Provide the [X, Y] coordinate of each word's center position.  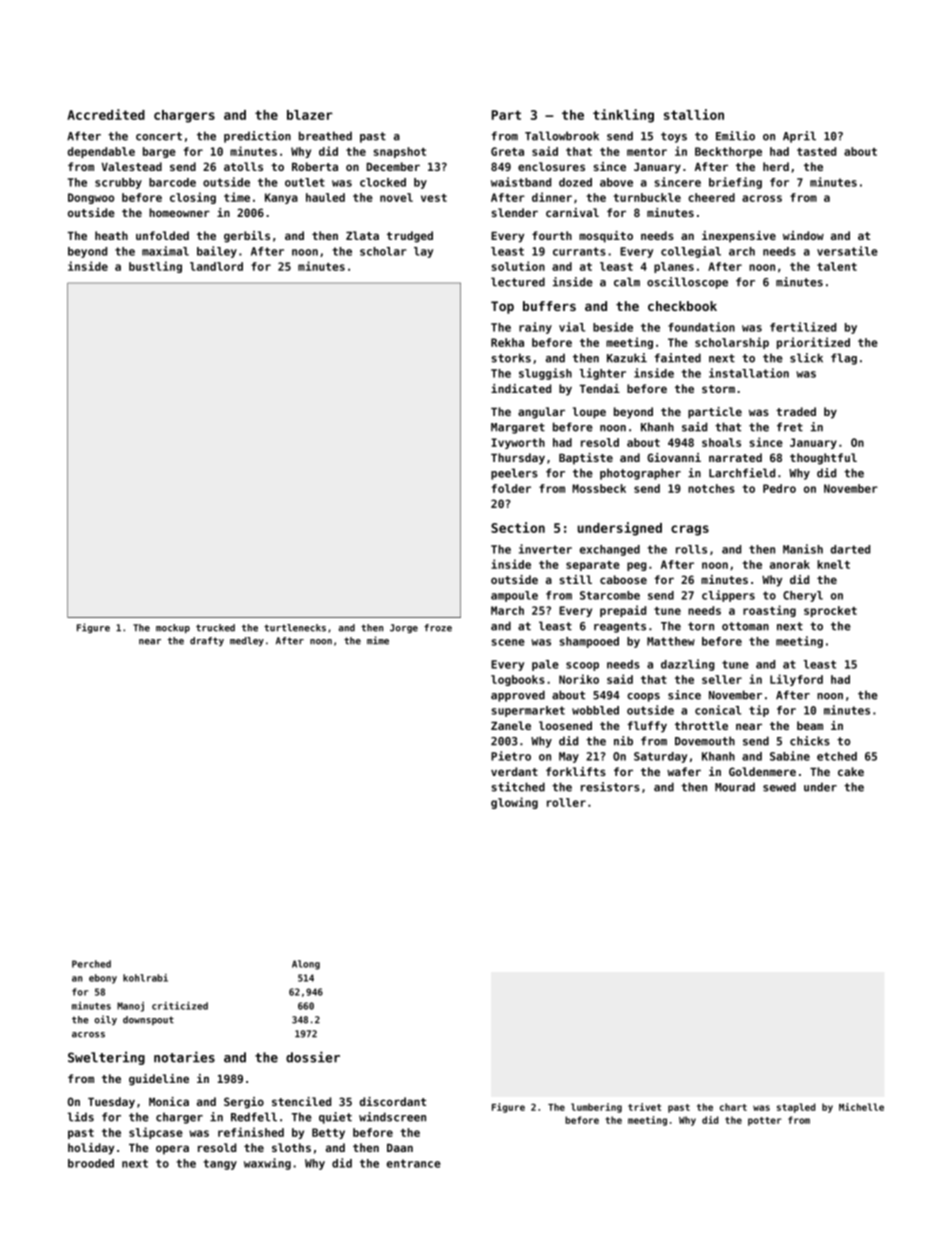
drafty [207, 641]
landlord [216, 266]
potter [765, 1121]
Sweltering [106, 1058]
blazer [310, 115]
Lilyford [796, 680]
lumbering [596, 1108]
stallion [694, 114]
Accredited [106, 114]
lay [423, 252]
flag [844, 359]
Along [306, 965]
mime [378, 640]
